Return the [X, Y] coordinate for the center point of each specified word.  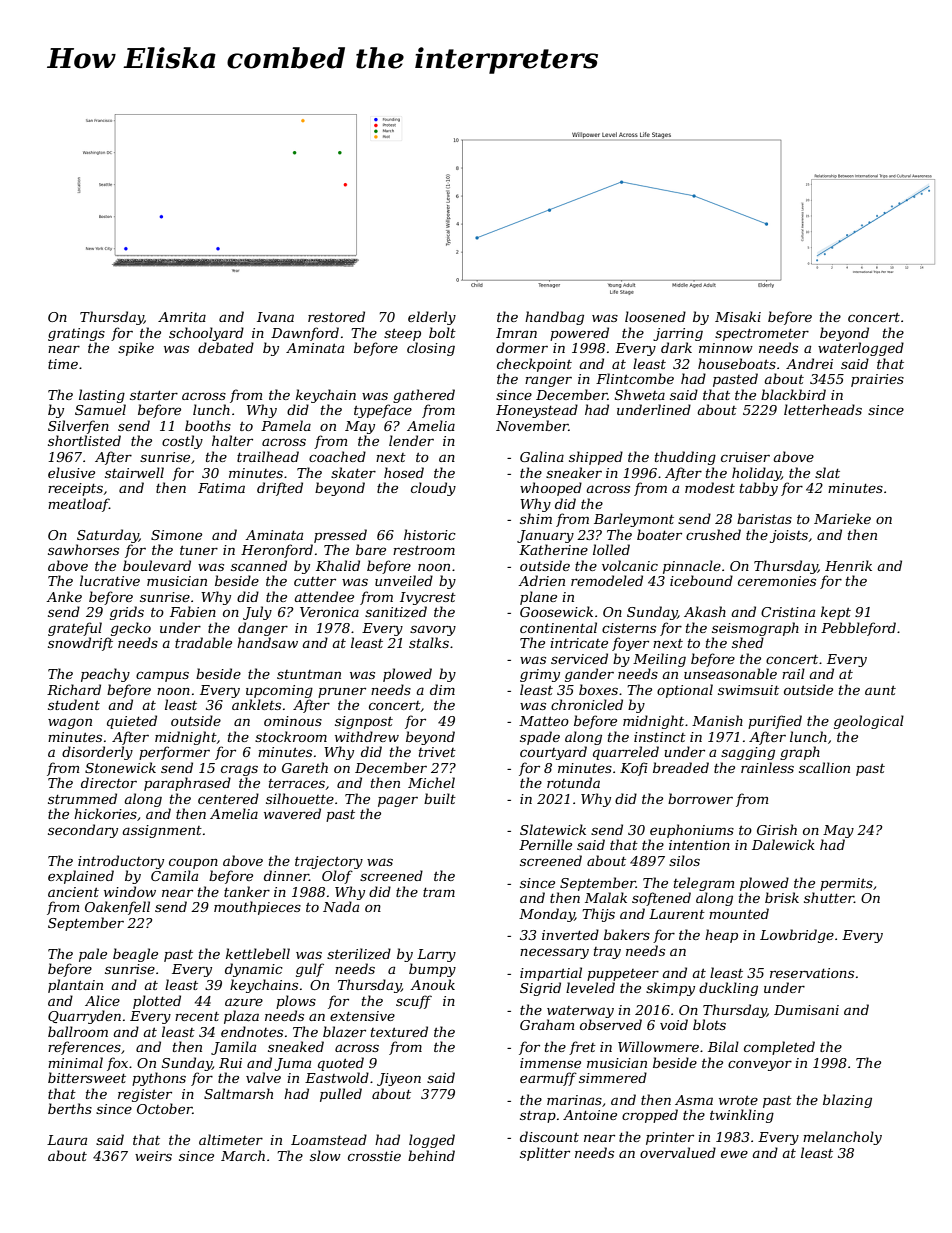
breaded [681, 767]
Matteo [544, 721]
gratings [76, 334]
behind [431, 1155]
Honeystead [537, 411]
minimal [75, 1062]
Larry [436, 955]
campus [162, 676]
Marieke [842, 518]
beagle [135, 955]
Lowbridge [797, 936]
